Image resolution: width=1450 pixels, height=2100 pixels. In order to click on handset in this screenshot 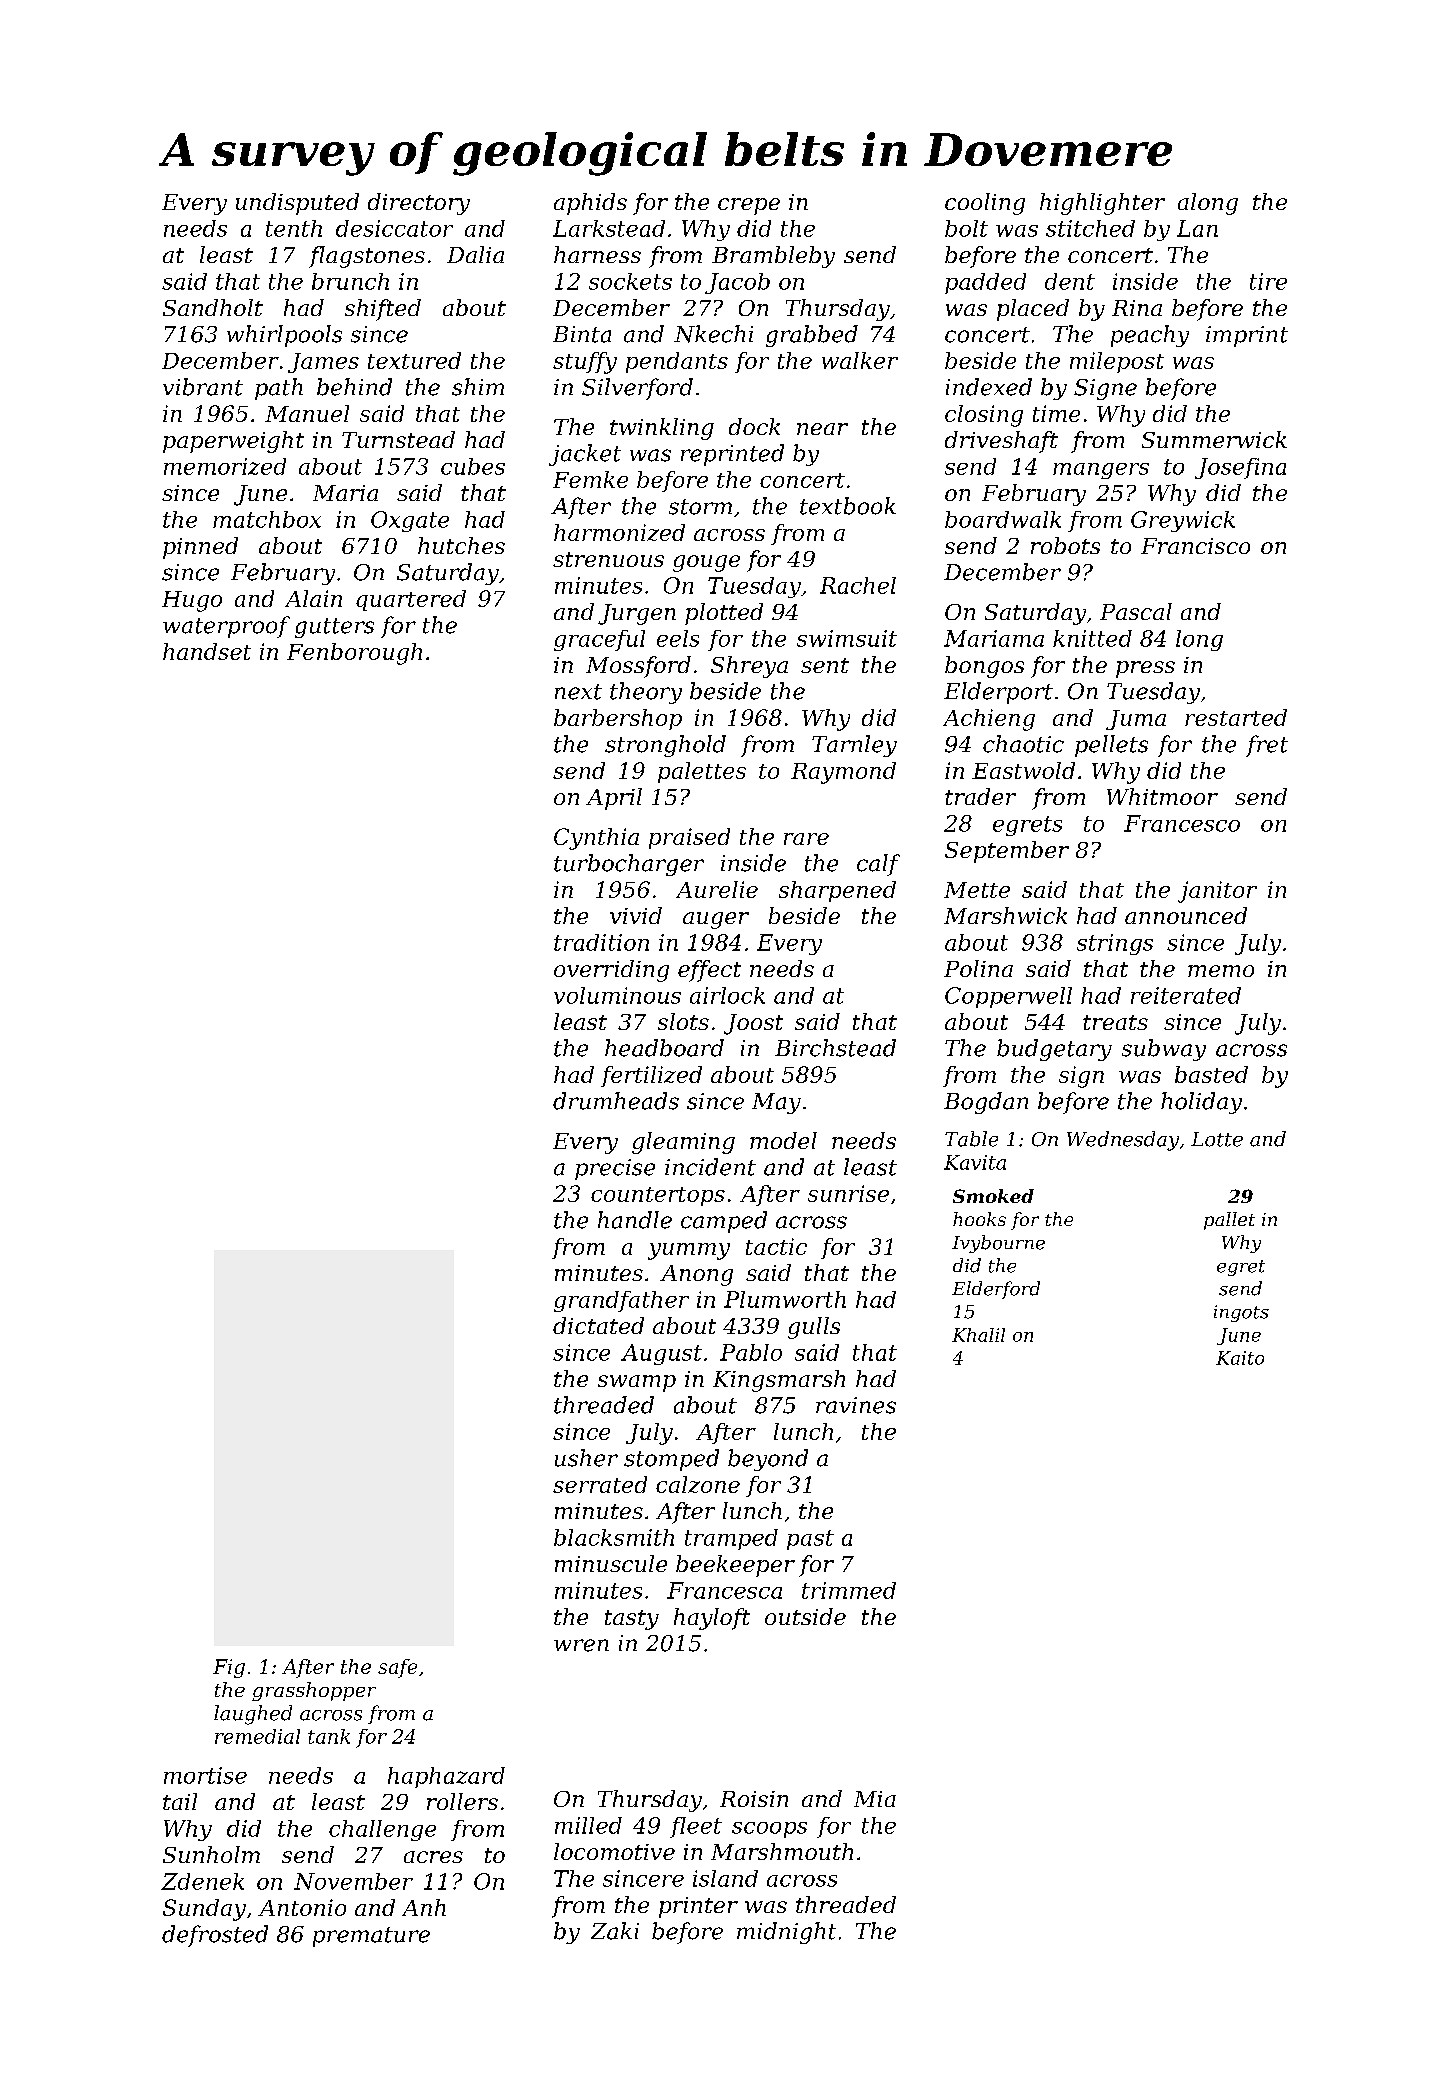, I will do `click(207, 651)`.
